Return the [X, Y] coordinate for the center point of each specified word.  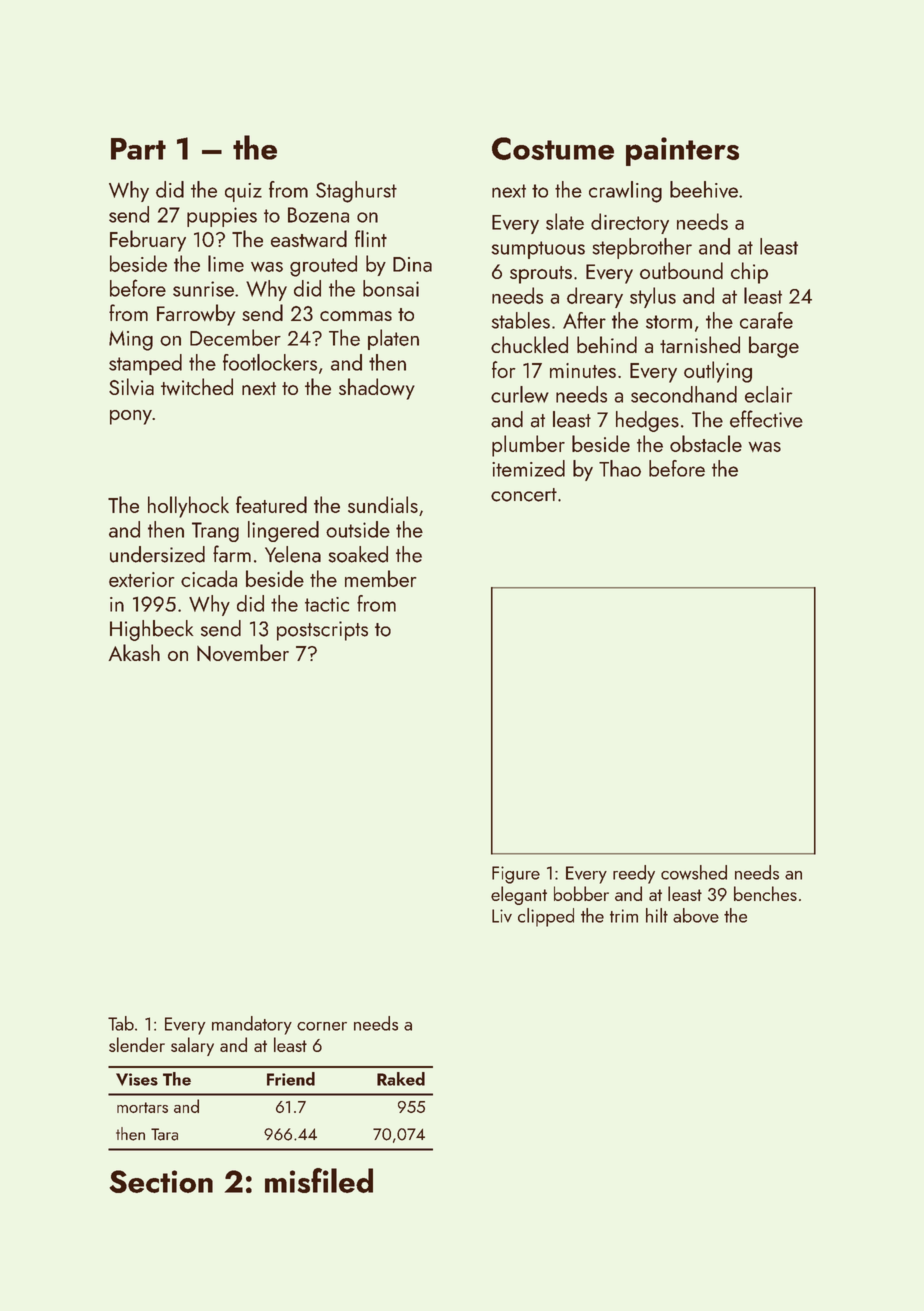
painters [682, 151]
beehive [704, 189]
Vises [137, 1079]
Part [138, 149]
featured [271, 504]
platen [393, 339]
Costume [553, 148]
